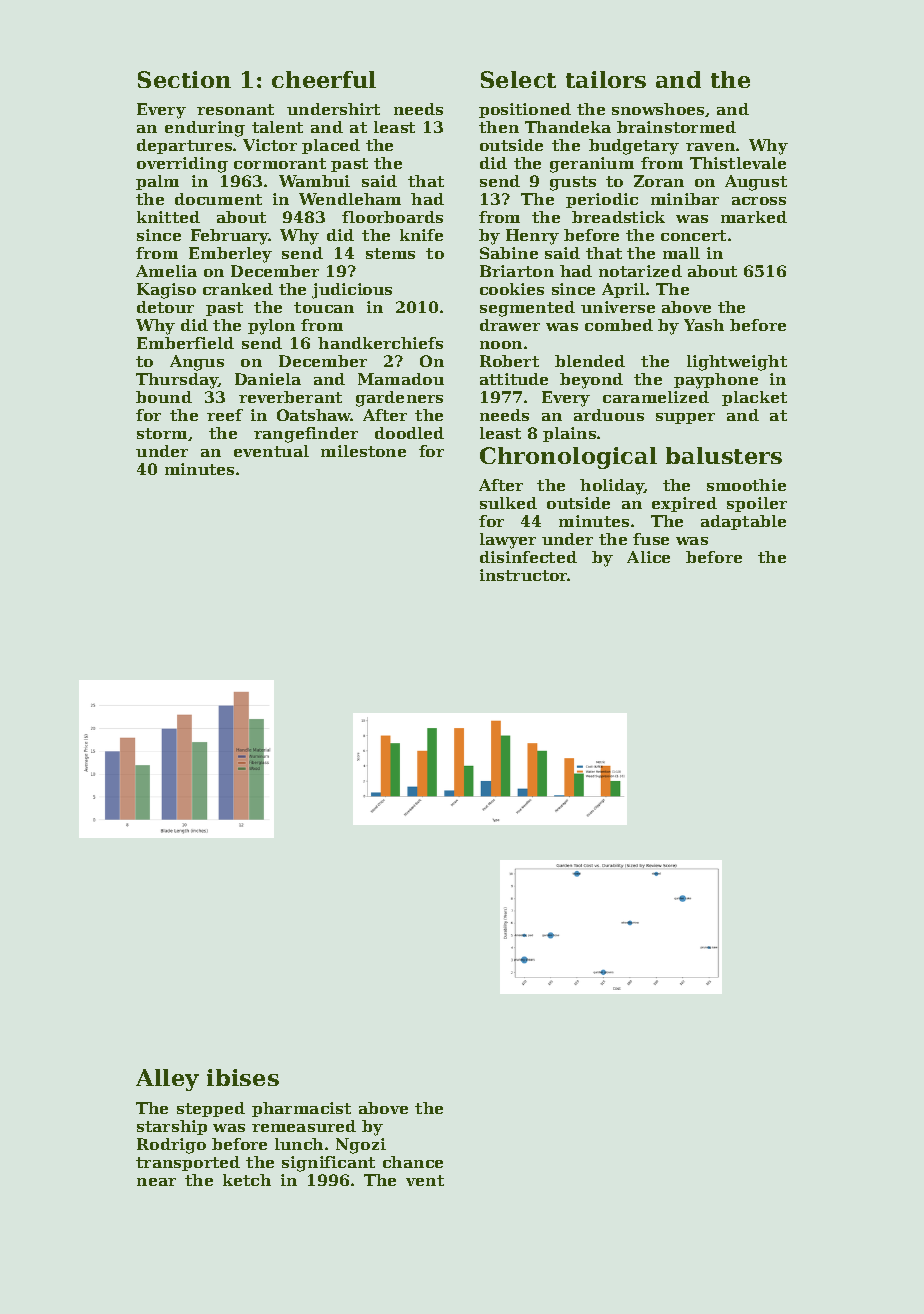 The width and height of the screenshot is (924, 1314). Describe the element at coordinates (306, 435) in the screenshot. I see `rangefinder` at that location.
